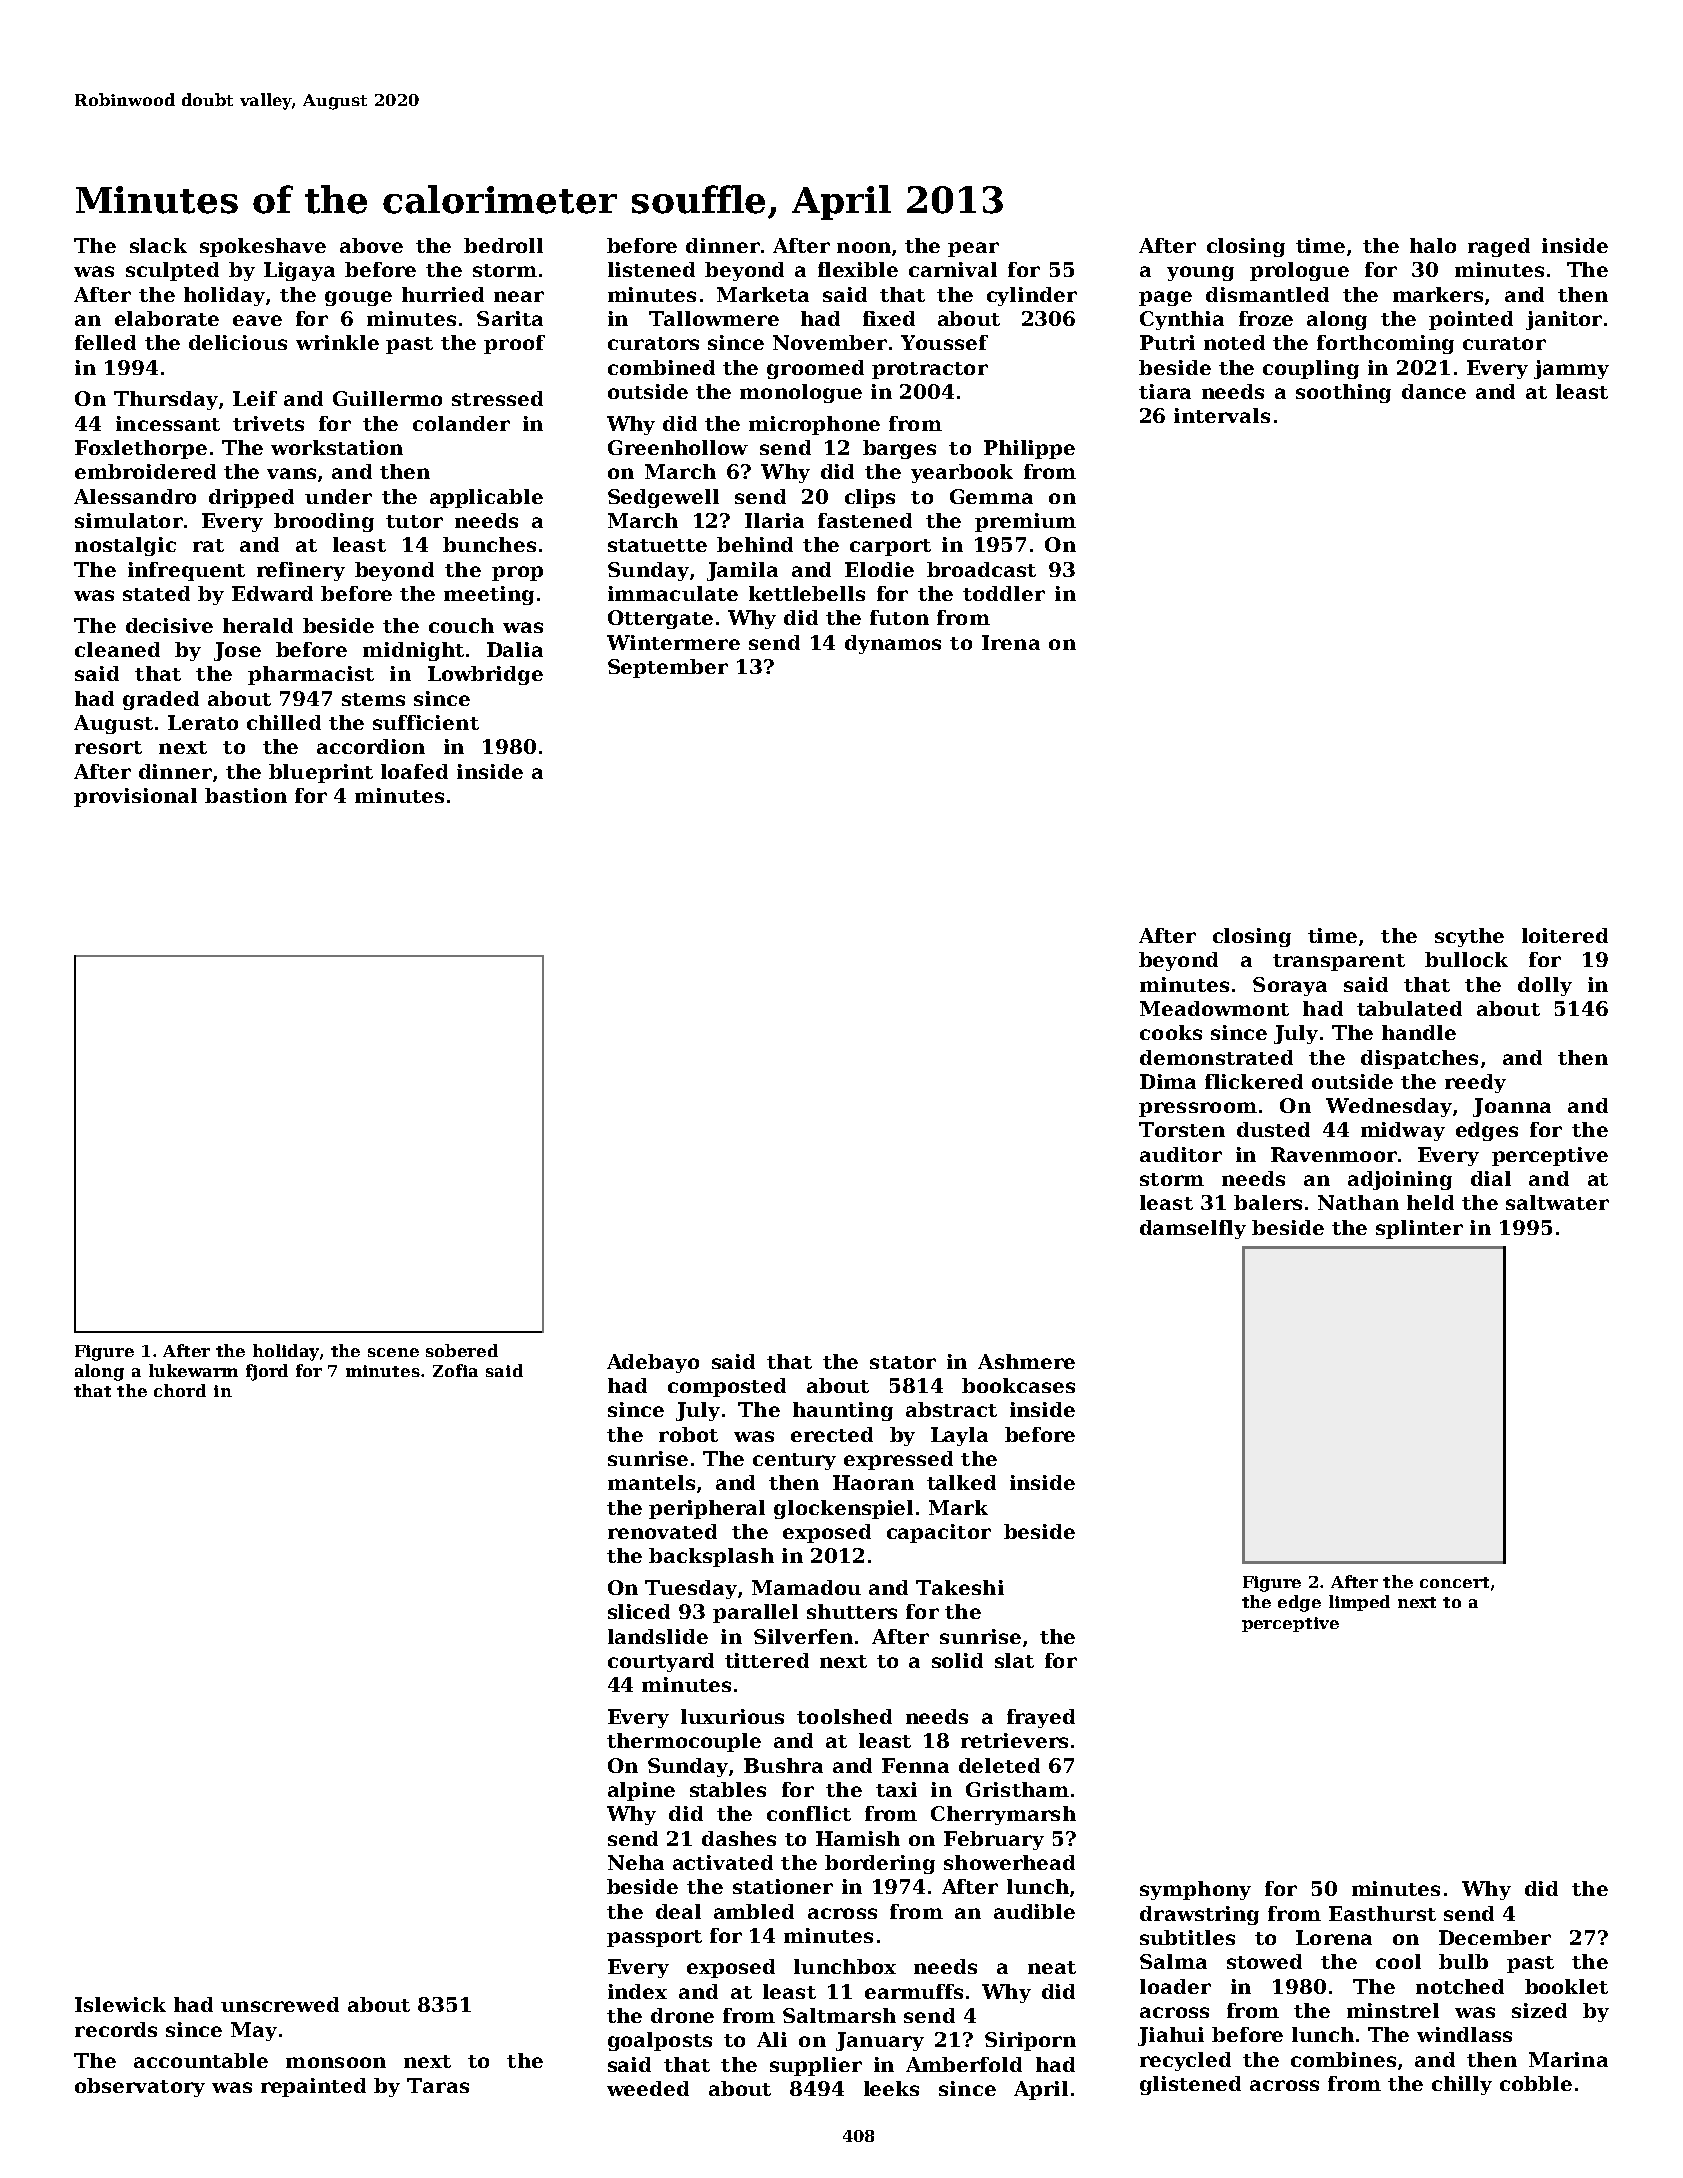 Image resolution: width=1683 pixels, height=2178 pixels. What do you see at coordinates (1018, 1385) in the screenshot?
I see `bookcases` at bounding box center [1018, 1385].
